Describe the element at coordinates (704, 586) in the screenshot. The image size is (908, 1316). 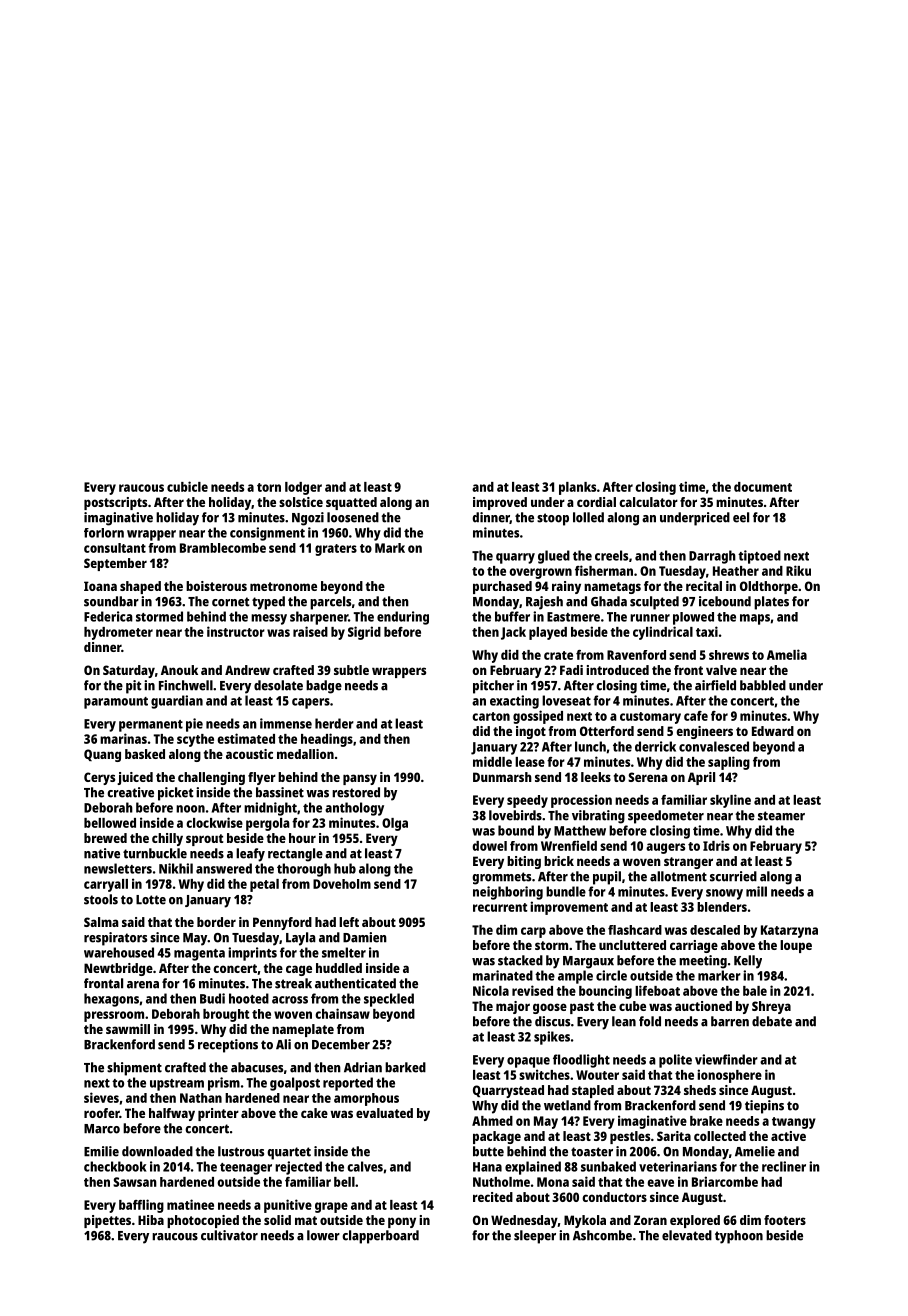
I see `recital` at that location.
